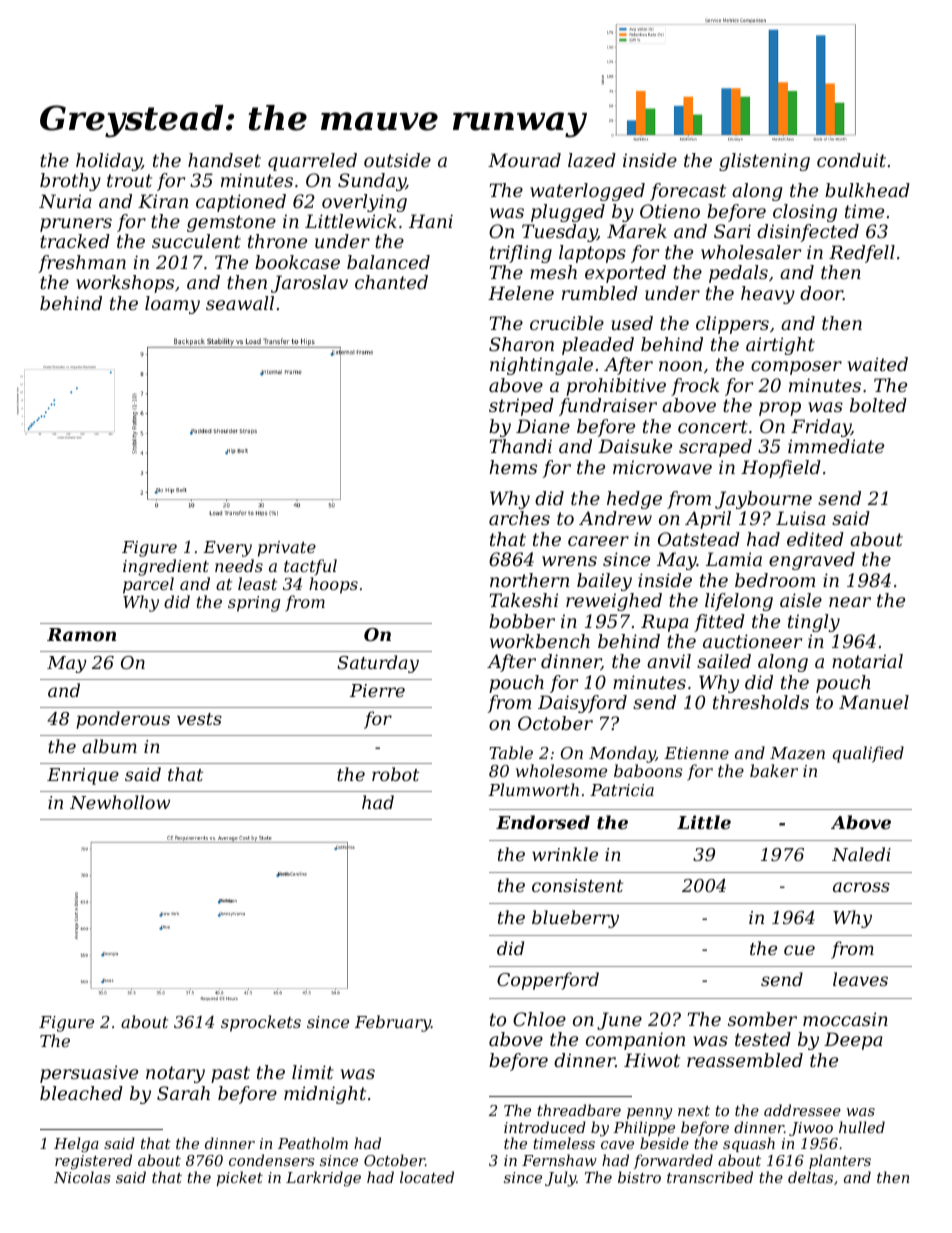 This screenshot has width=952, height=1233. What do you see at coordinates (93, 1162) in the screenshot?
I see `registered` at bounding box center [93, 1162].
